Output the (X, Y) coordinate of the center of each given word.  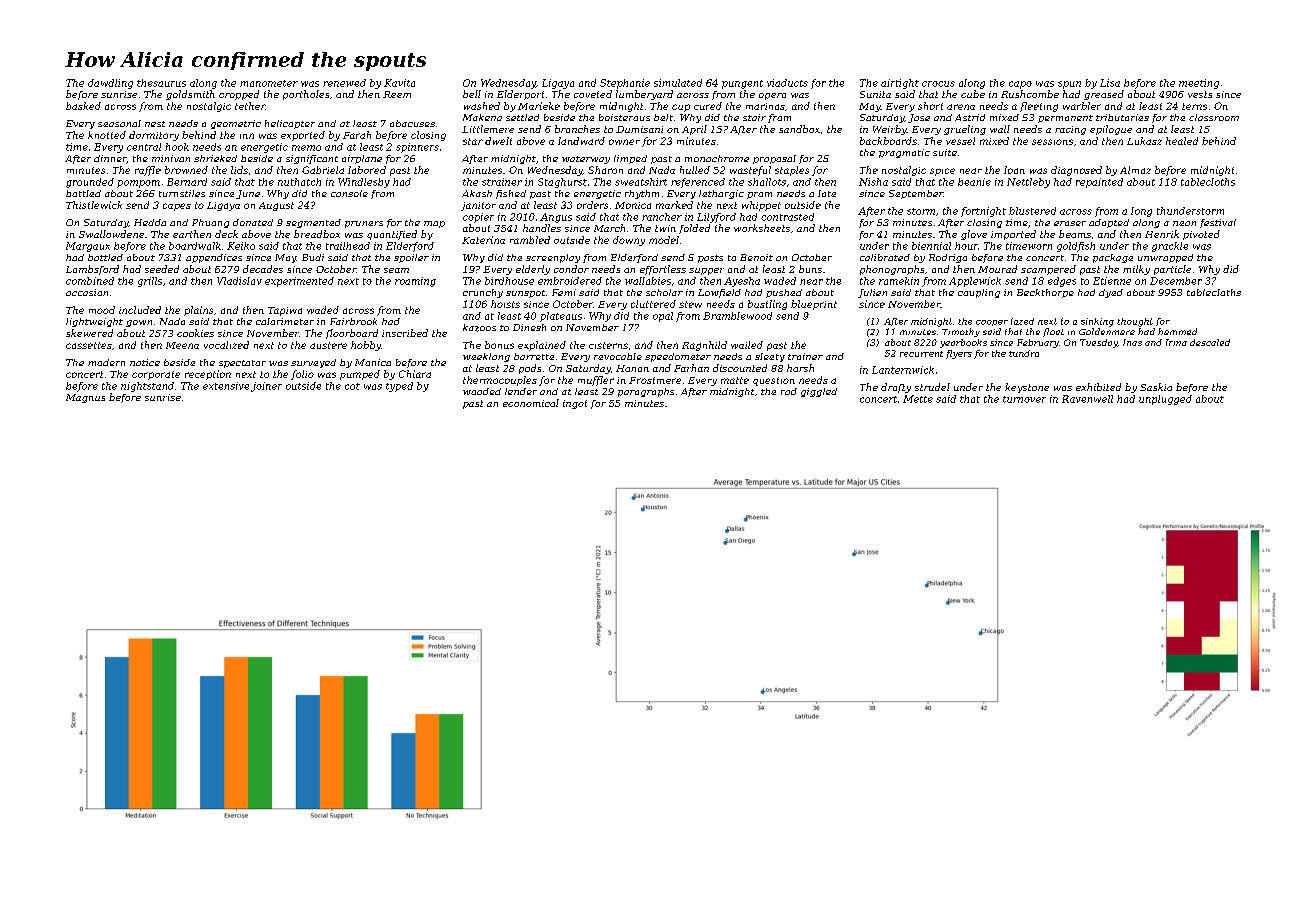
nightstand (147, 387)
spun (1069, 85)
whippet (761, 206)
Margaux (88, 247)
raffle (148, 171)
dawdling (110, 84)
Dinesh (529, 327)
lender (521, 391)
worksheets (762, 228)
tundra (1024, 353)
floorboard (352, 334)
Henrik (1162, 234)
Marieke (539, 106)
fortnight (983, 212)
